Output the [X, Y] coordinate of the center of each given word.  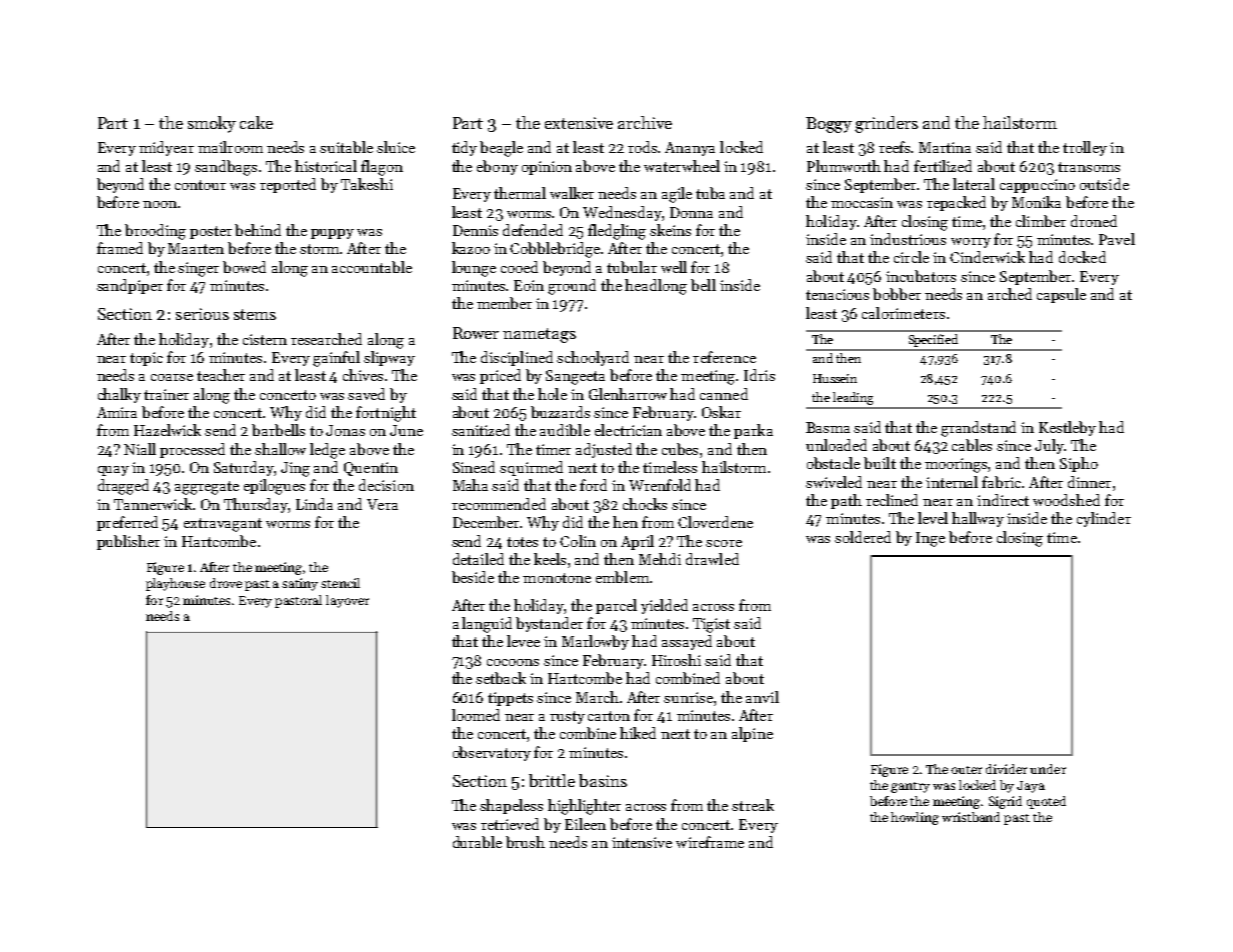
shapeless [511, 806]
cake [256, 122]
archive [645, 122]
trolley [1085, 148]
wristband [971, 817]
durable [477, 842]
